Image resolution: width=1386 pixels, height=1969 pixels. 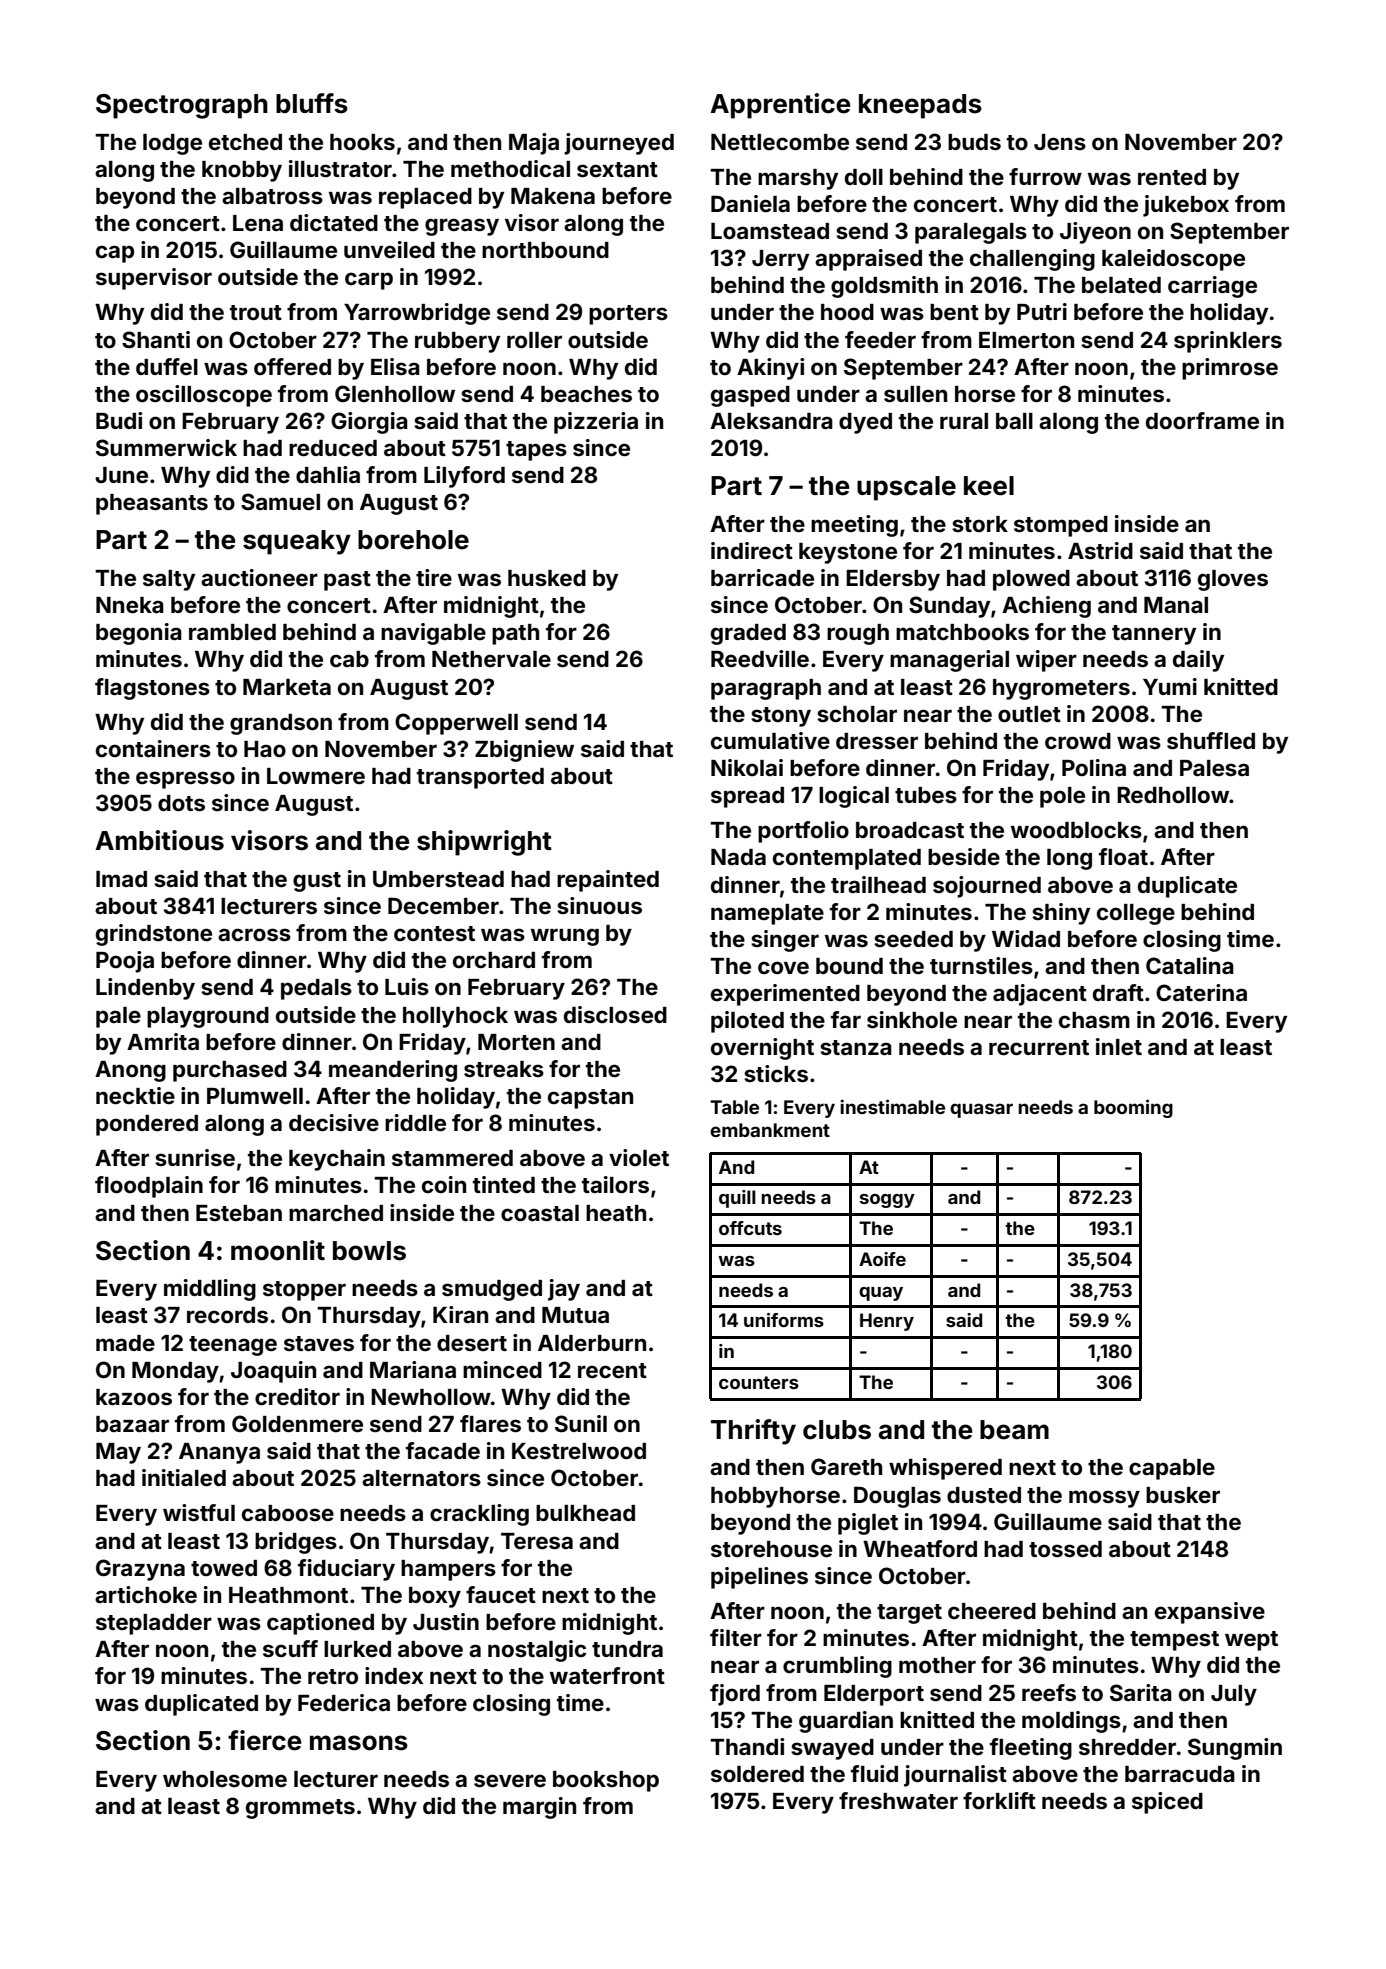 What do you see at coordinates (747, 797) in the image?
I see `spread` at bounding box center [747, 797].
